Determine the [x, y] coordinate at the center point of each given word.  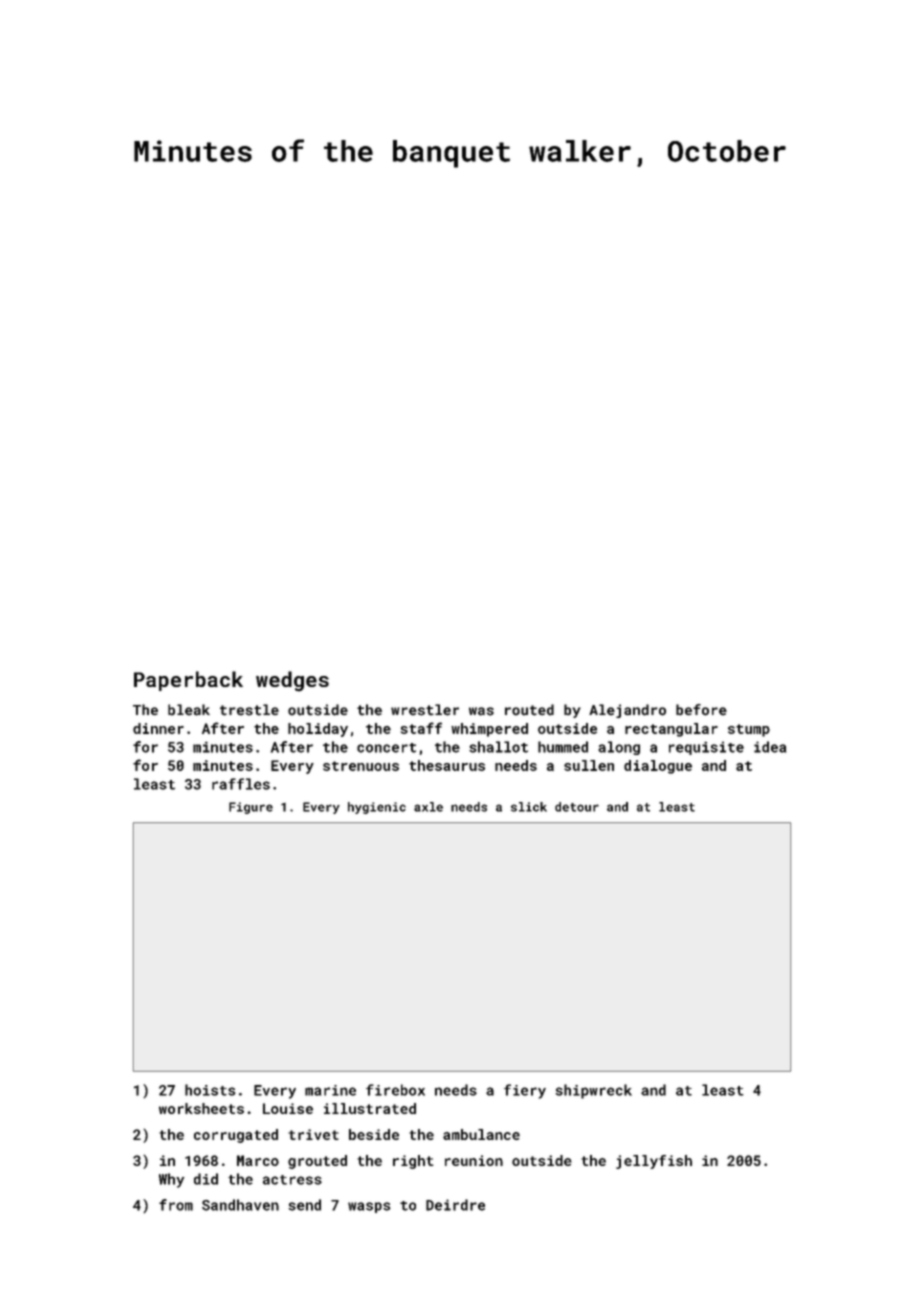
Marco [258, 1160]
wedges [292, 681]
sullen [589, 765]
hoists [210, 1090]
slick [529, 807]
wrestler [425, 710]
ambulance [481, 1134]
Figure [251, 808]
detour [577, 807]
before [701, 710]
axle [428, 807]
